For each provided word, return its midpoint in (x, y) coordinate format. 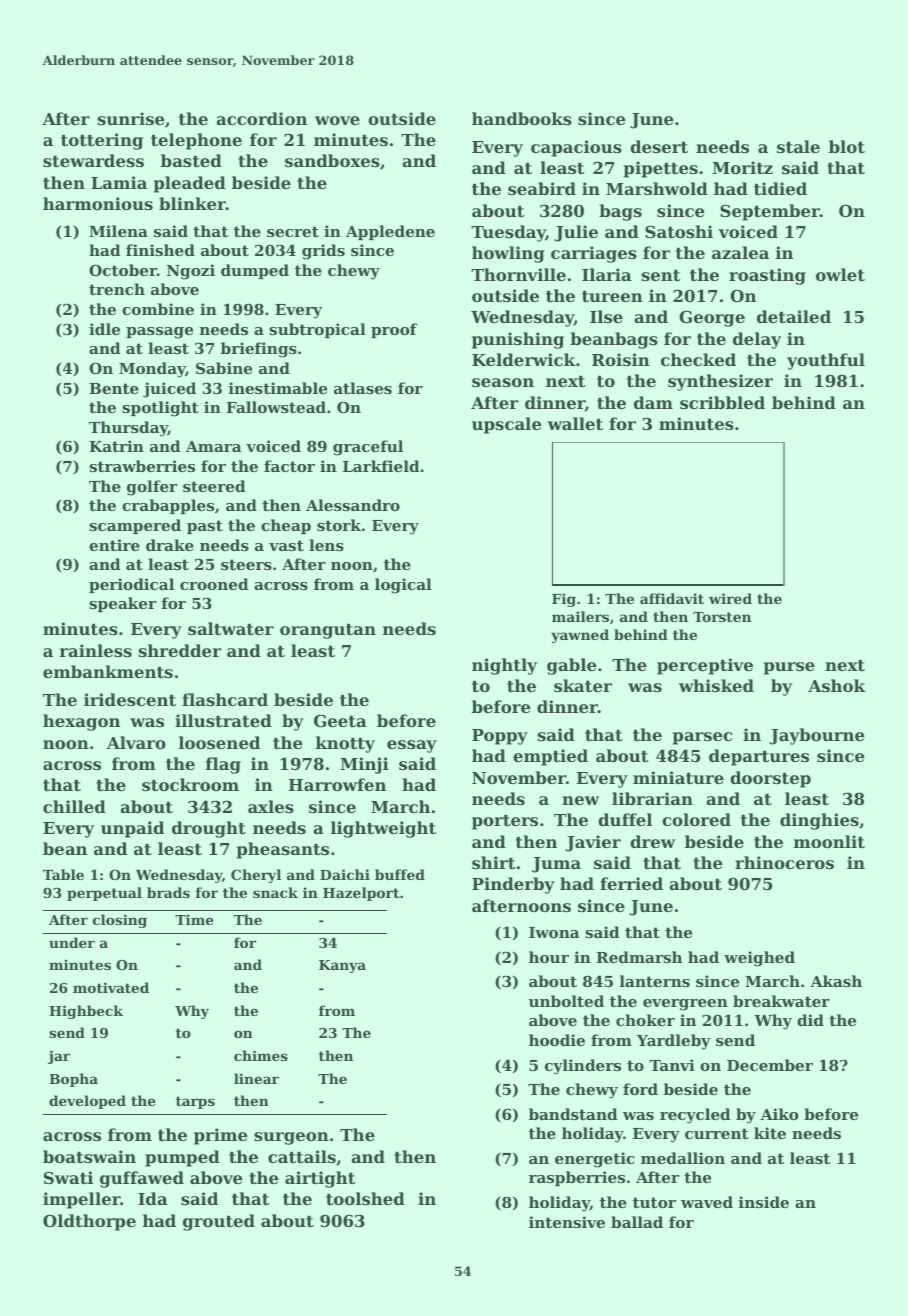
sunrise (131, 118)
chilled (74, 806)
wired (730, 598)
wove (337, 120)
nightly (504, 666)
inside (764, 1202)
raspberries (577, 1178)
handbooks (522, 118)
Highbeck (86, 1012)
